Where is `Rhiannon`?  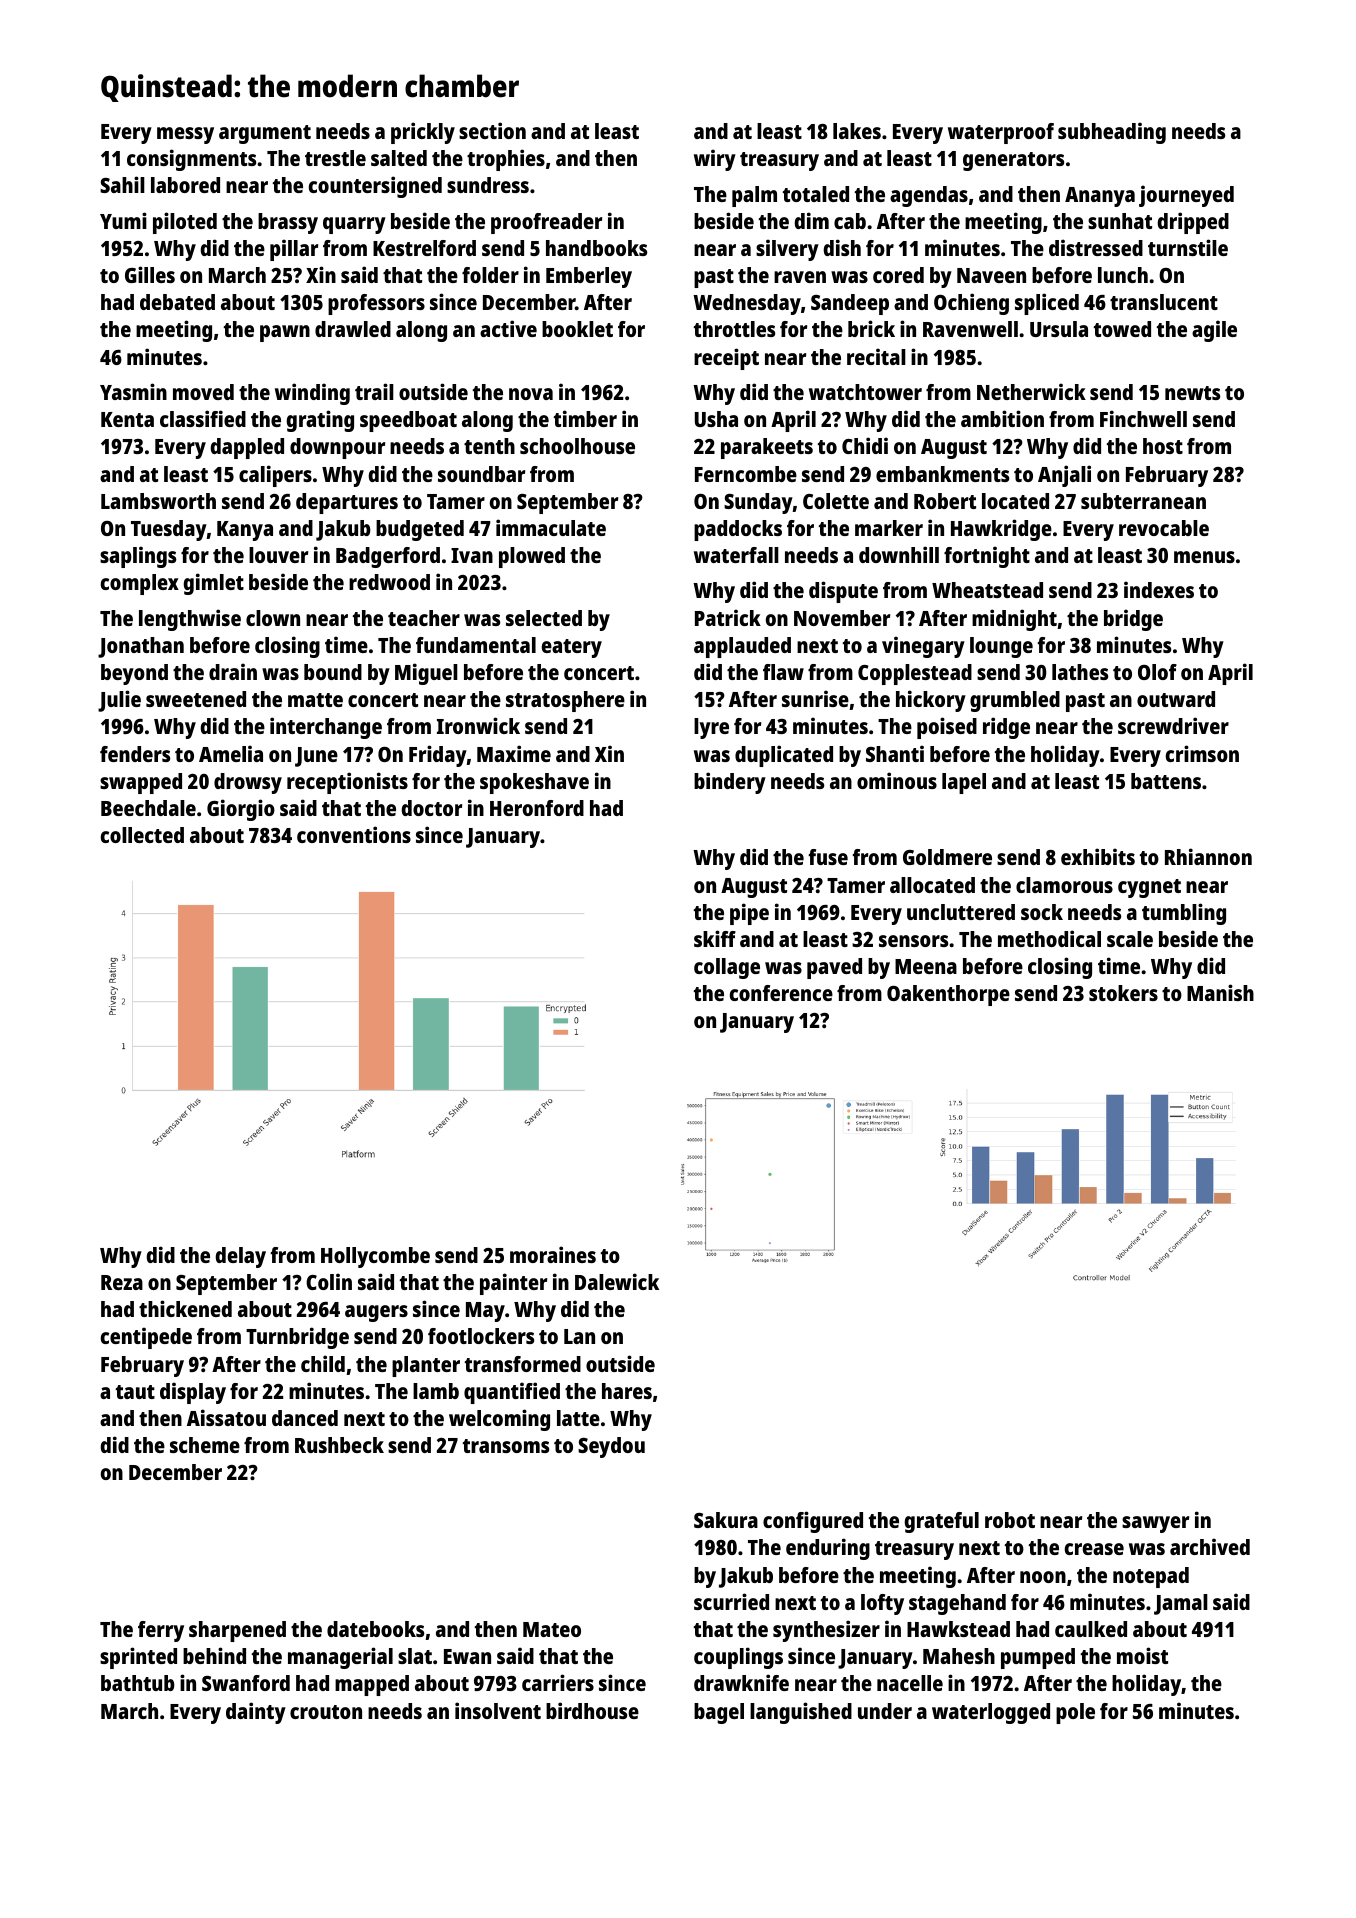
Rhiannon is located at coordinates (1208, 856).
